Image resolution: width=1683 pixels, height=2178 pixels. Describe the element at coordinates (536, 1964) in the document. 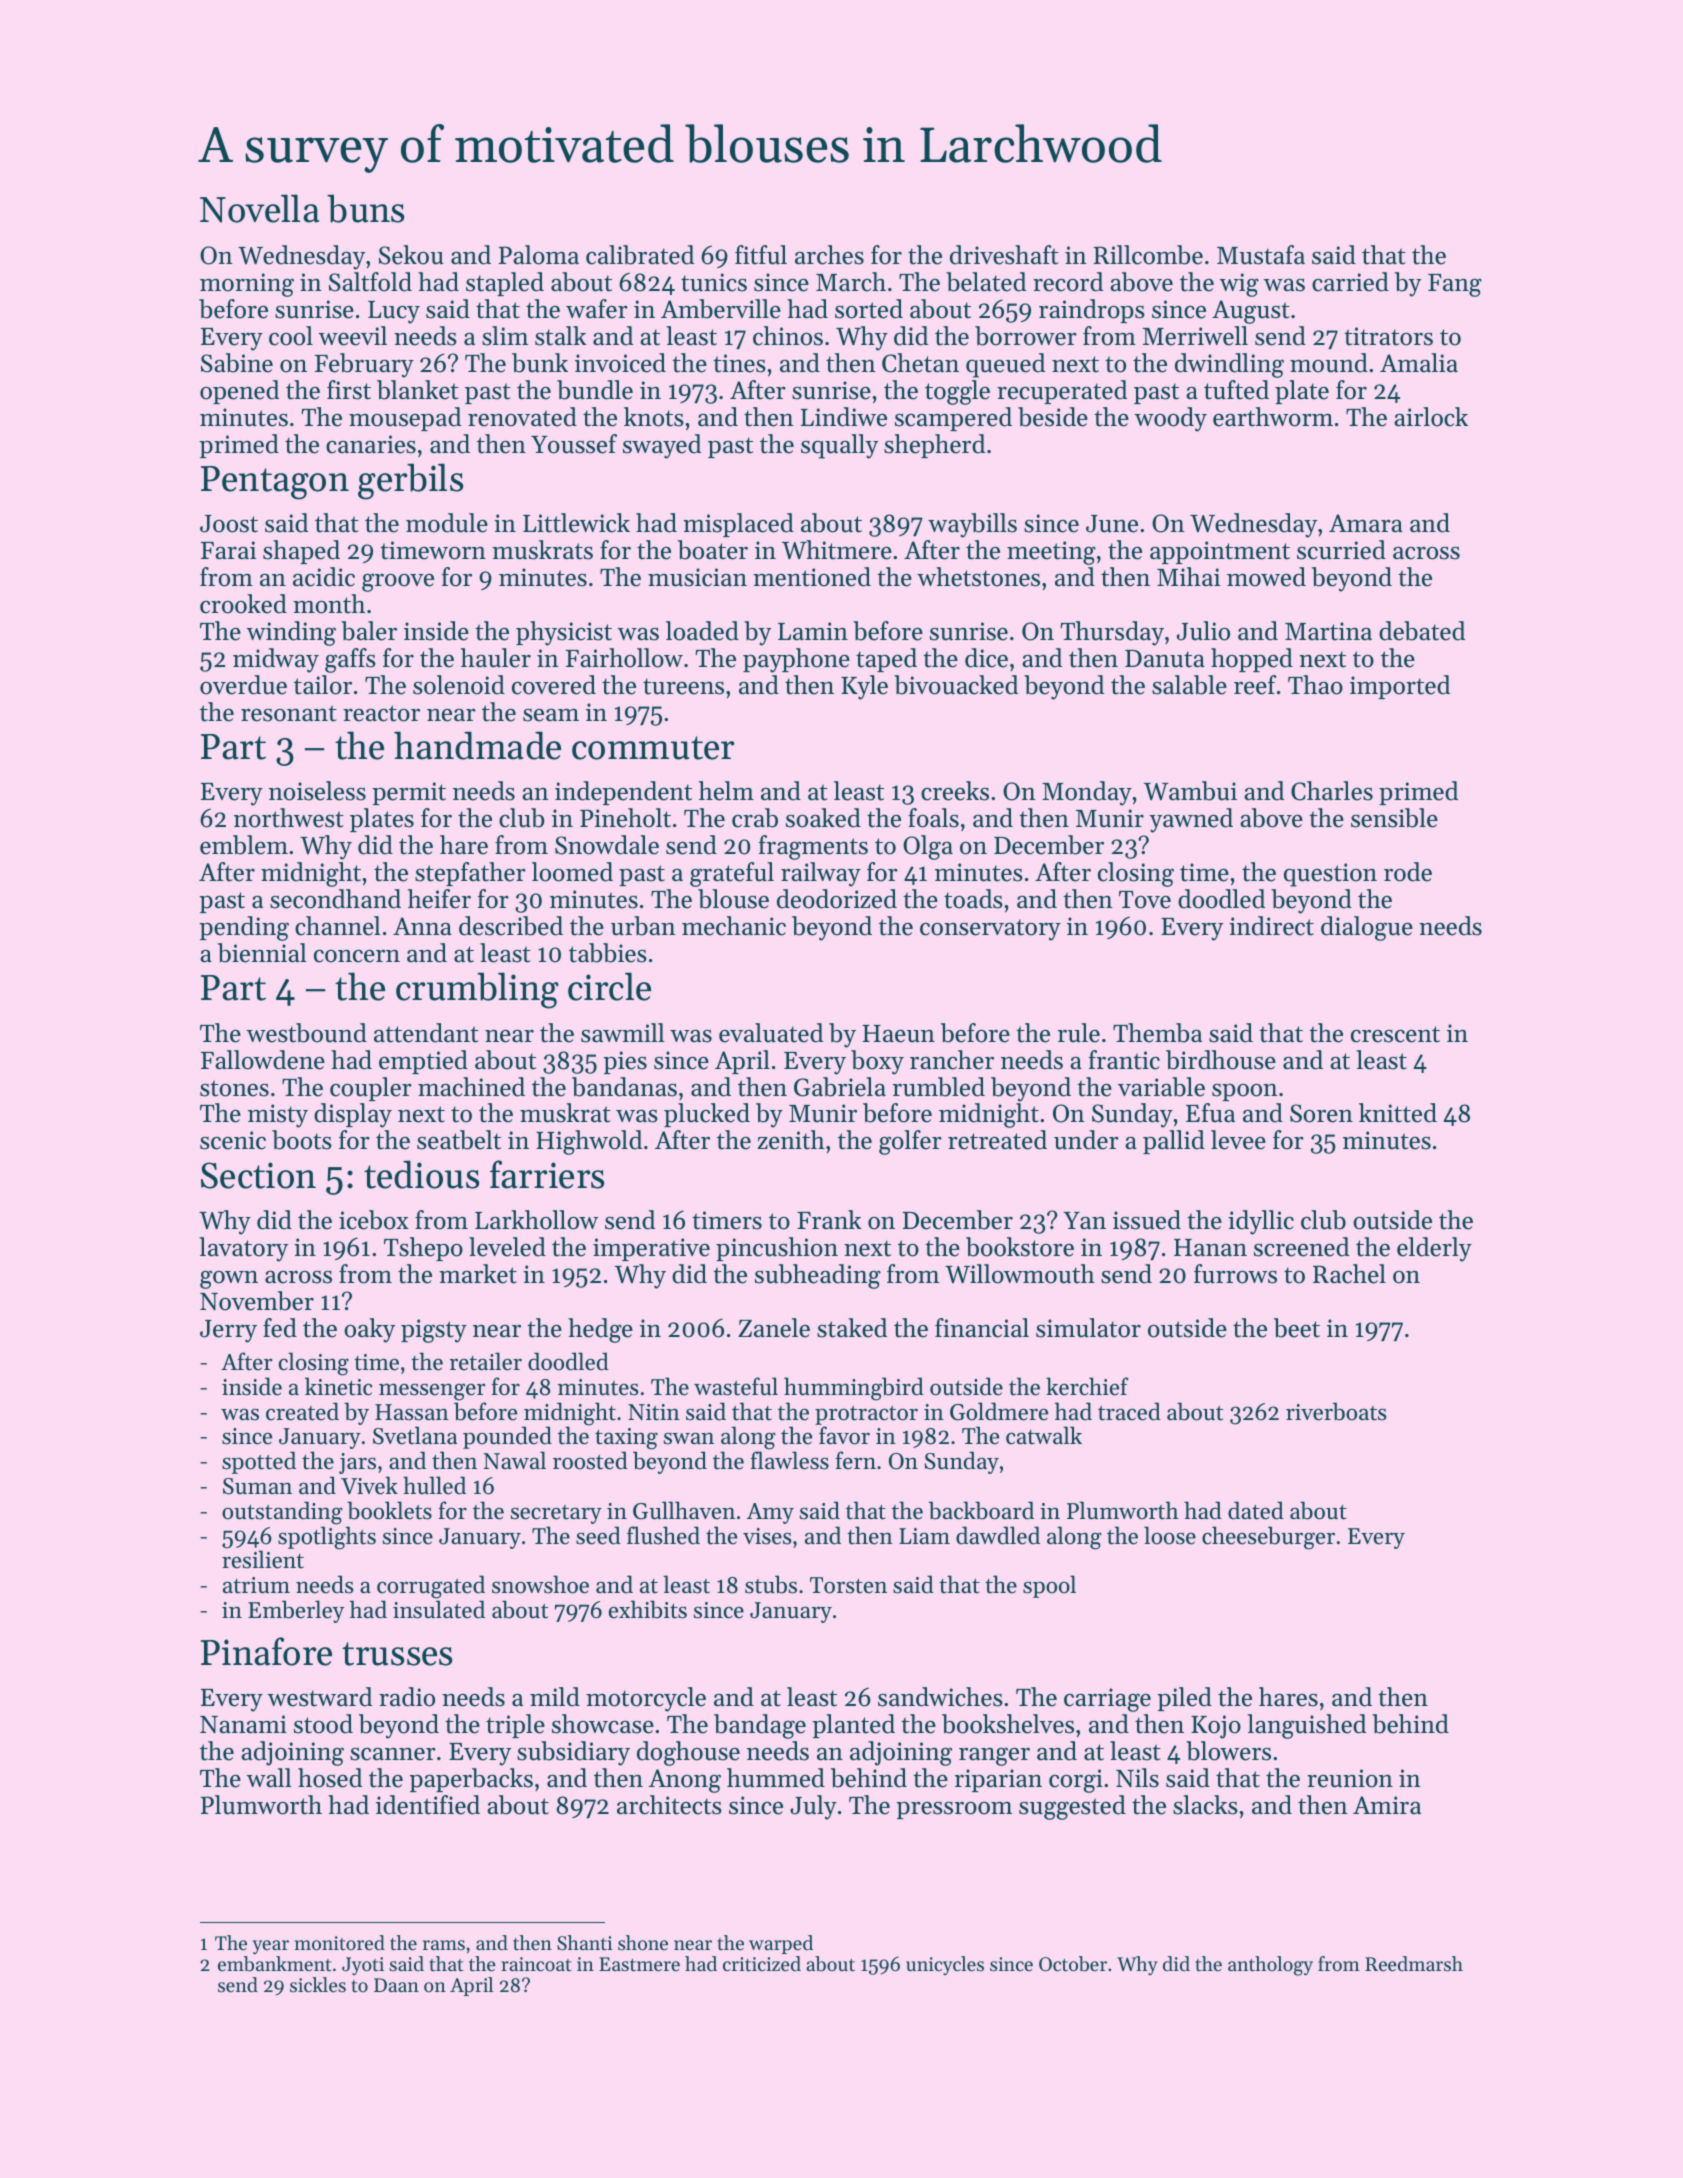

I see `raincoat` at that location.
